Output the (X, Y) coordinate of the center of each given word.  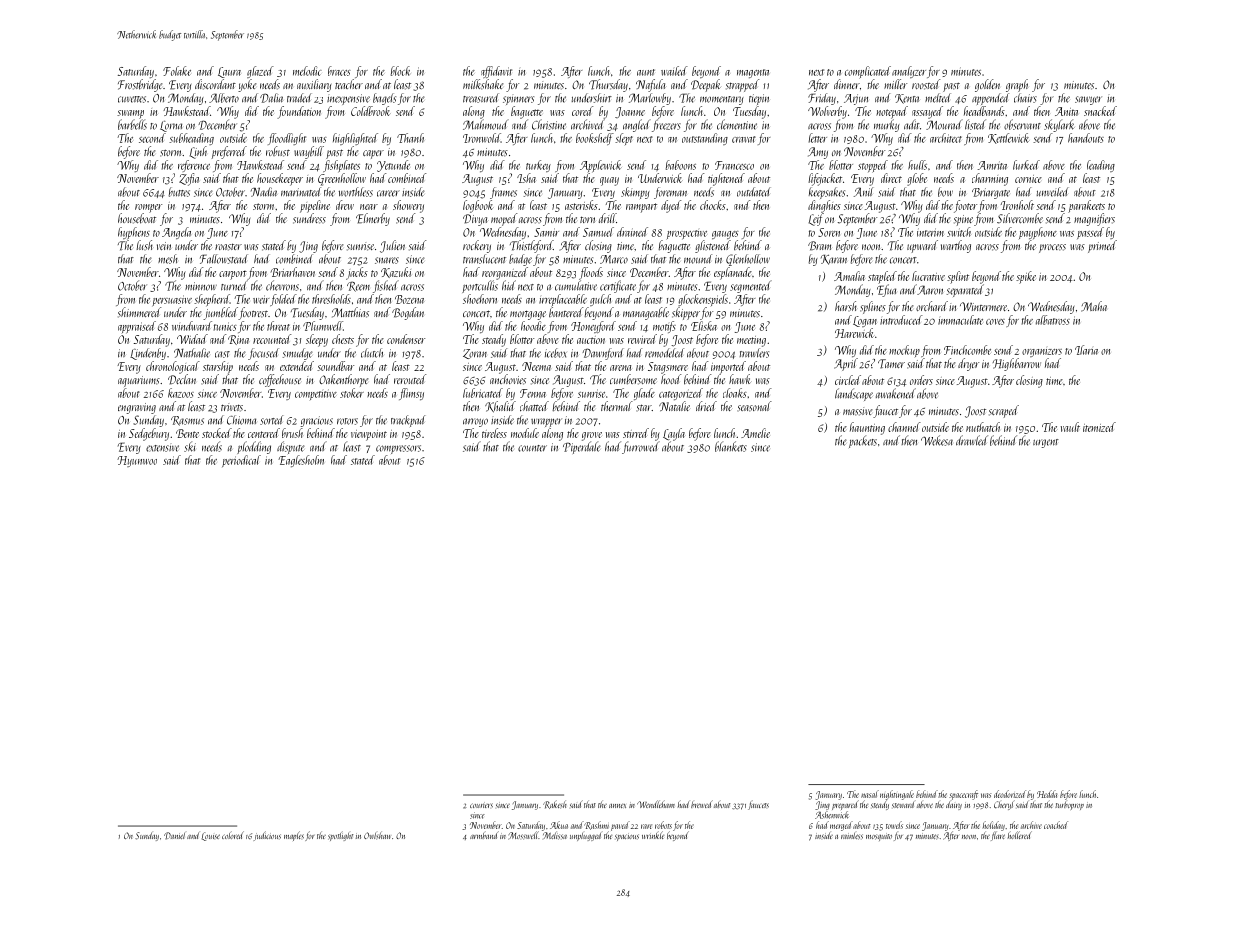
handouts (1086, 138)
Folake (177, 71)
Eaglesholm (301, 461)
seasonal (754, 406)
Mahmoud (486, 124)
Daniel (174, 835)
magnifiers (1094, 219)
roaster (228, 247)
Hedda (1047, 794)
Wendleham (656, 804)
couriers (481, 805)
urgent (1046, 443)
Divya (475, 220)
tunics (225, 326)
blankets (731, 446)
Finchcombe (967, 350)
